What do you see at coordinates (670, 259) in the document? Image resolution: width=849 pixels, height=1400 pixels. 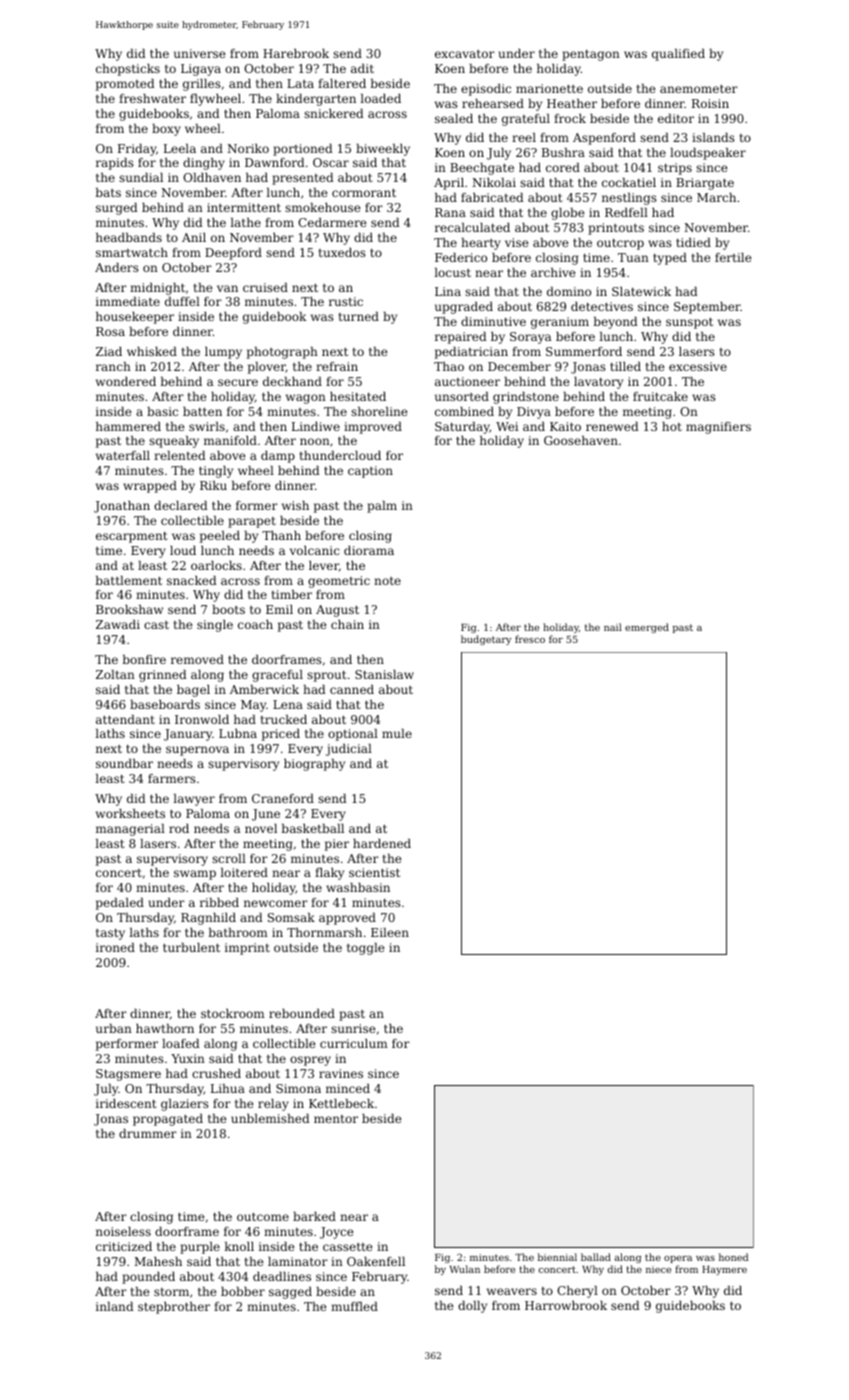 I see `typed` at bounding box center [670, 259].
